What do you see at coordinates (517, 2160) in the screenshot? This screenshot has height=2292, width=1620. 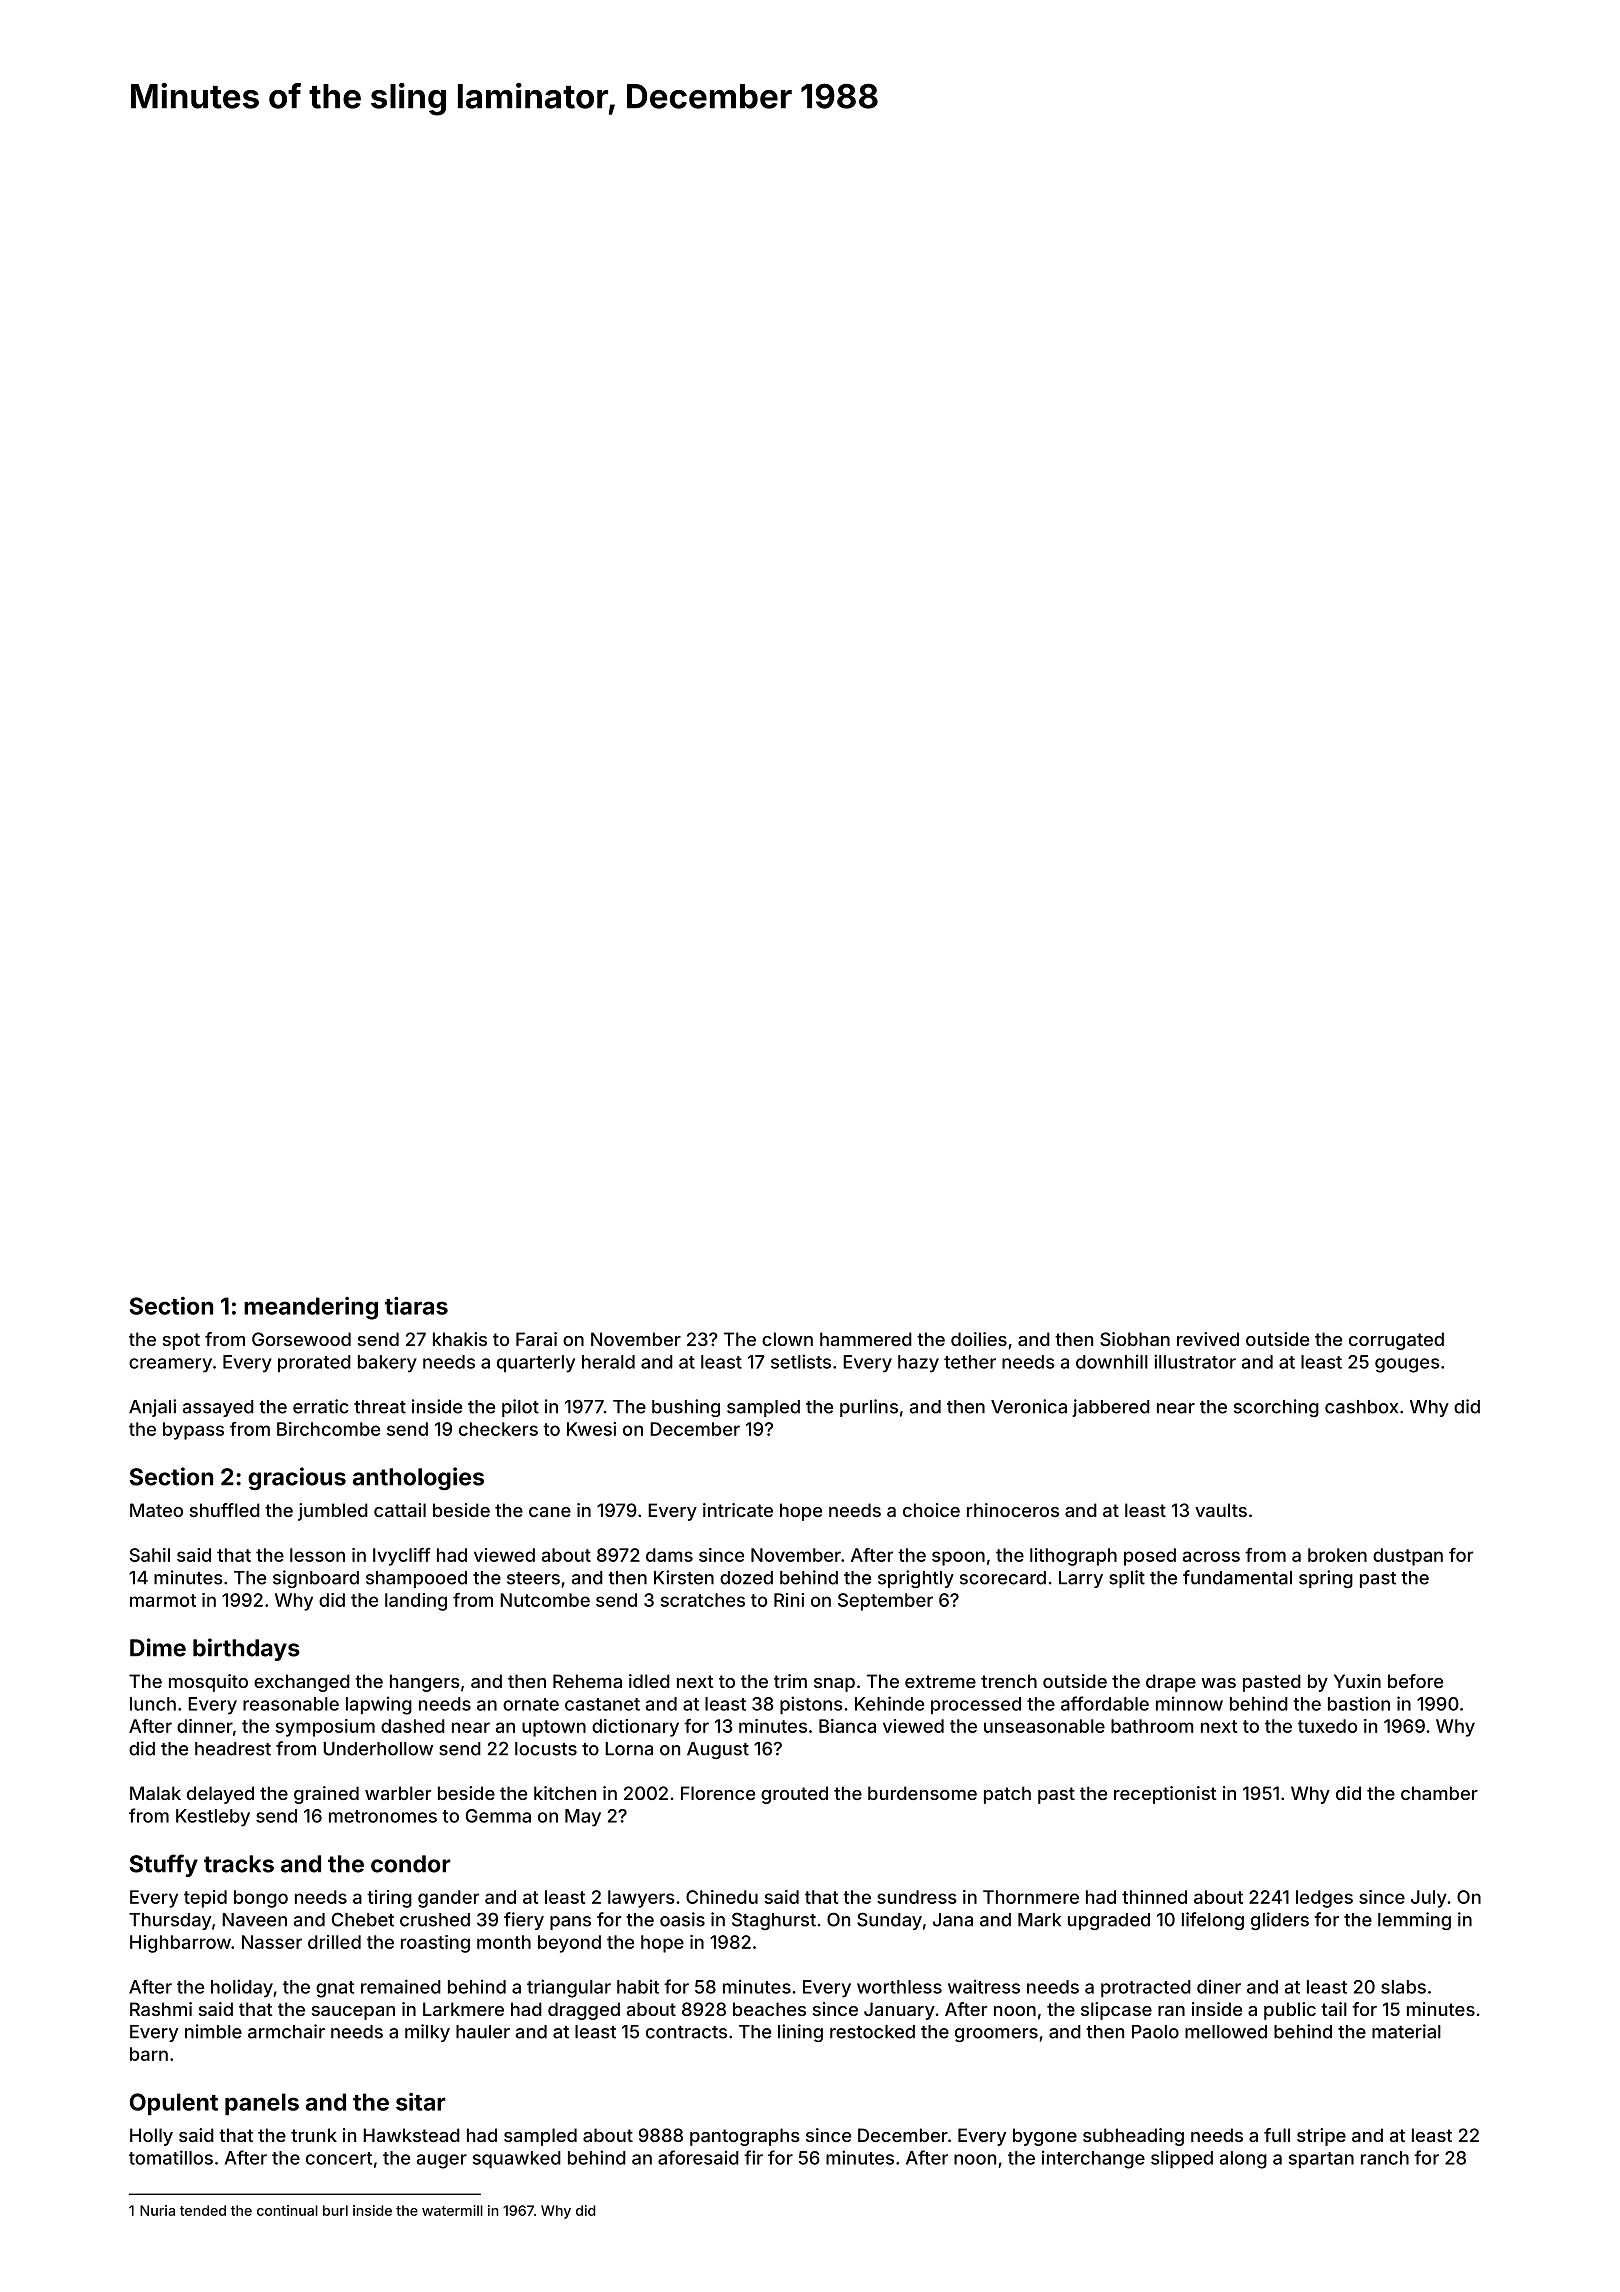 I see `squawked` at bounding box center [517, 2160].
